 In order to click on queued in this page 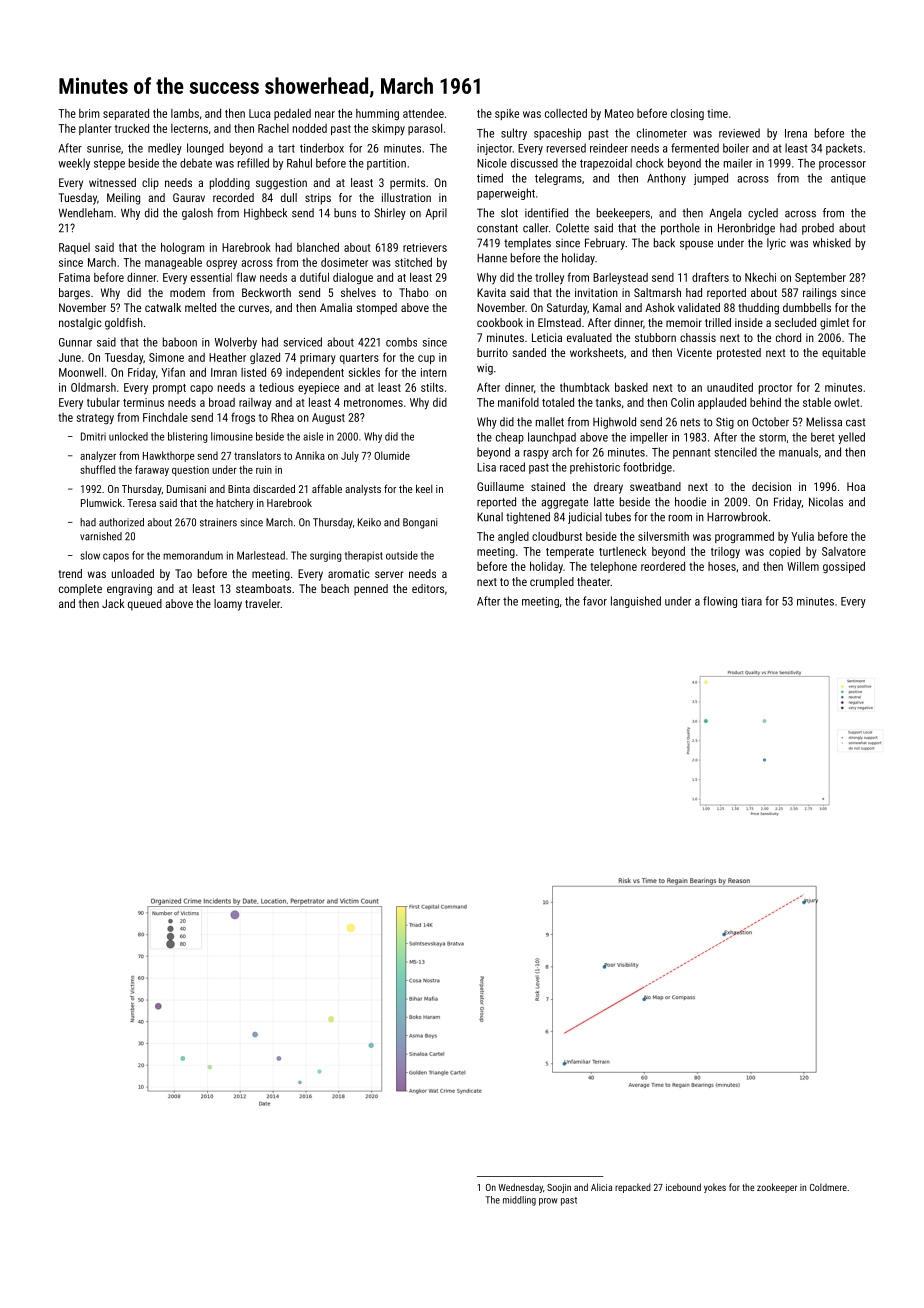, I will do `click(145, 605)`.
